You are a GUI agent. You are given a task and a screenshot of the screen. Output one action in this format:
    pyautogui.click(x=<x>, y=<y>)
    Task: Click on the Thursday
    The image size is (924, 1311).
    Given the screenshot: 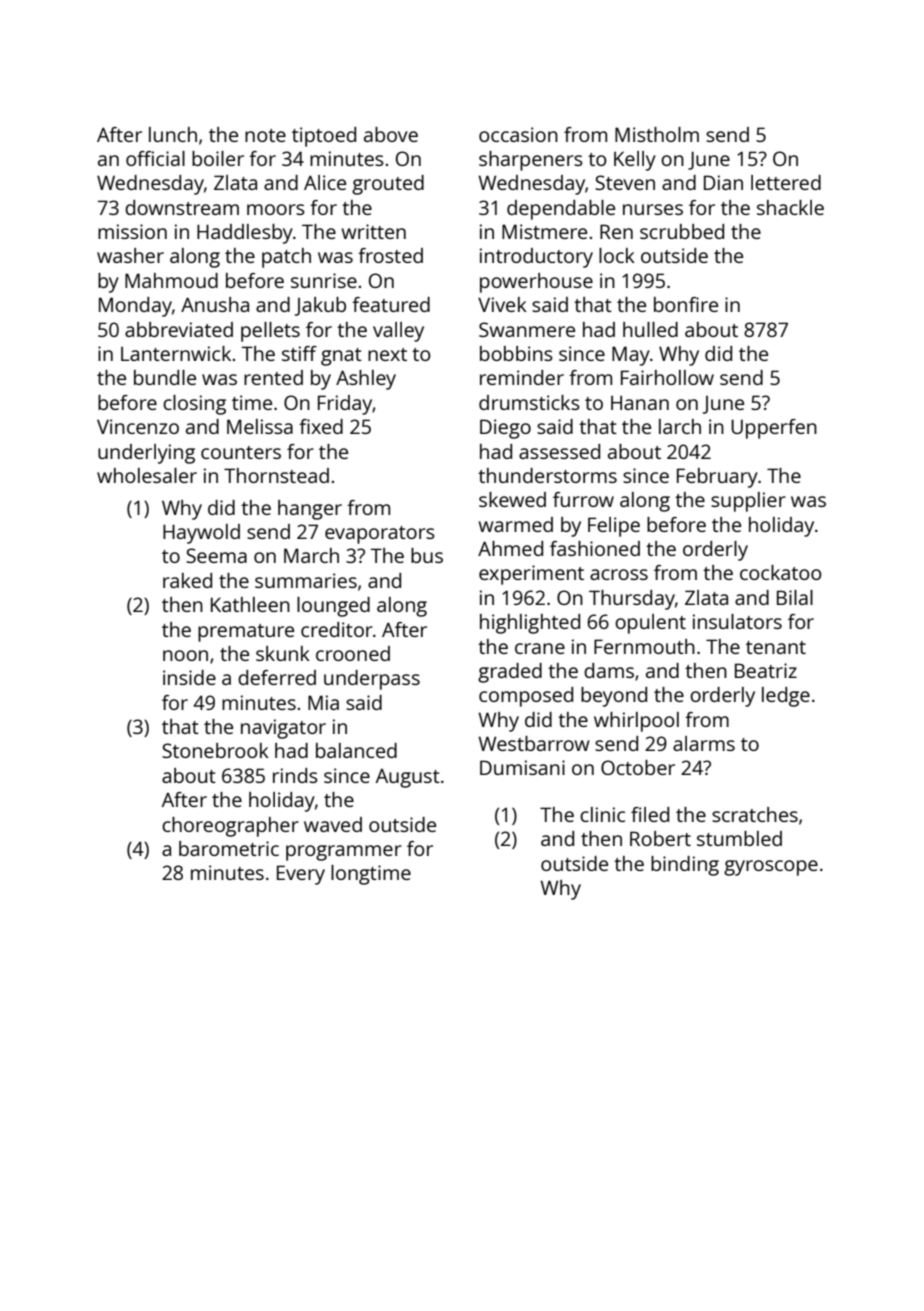 What is the action you would take?
    pyautogui.click(x=632, y=600)
